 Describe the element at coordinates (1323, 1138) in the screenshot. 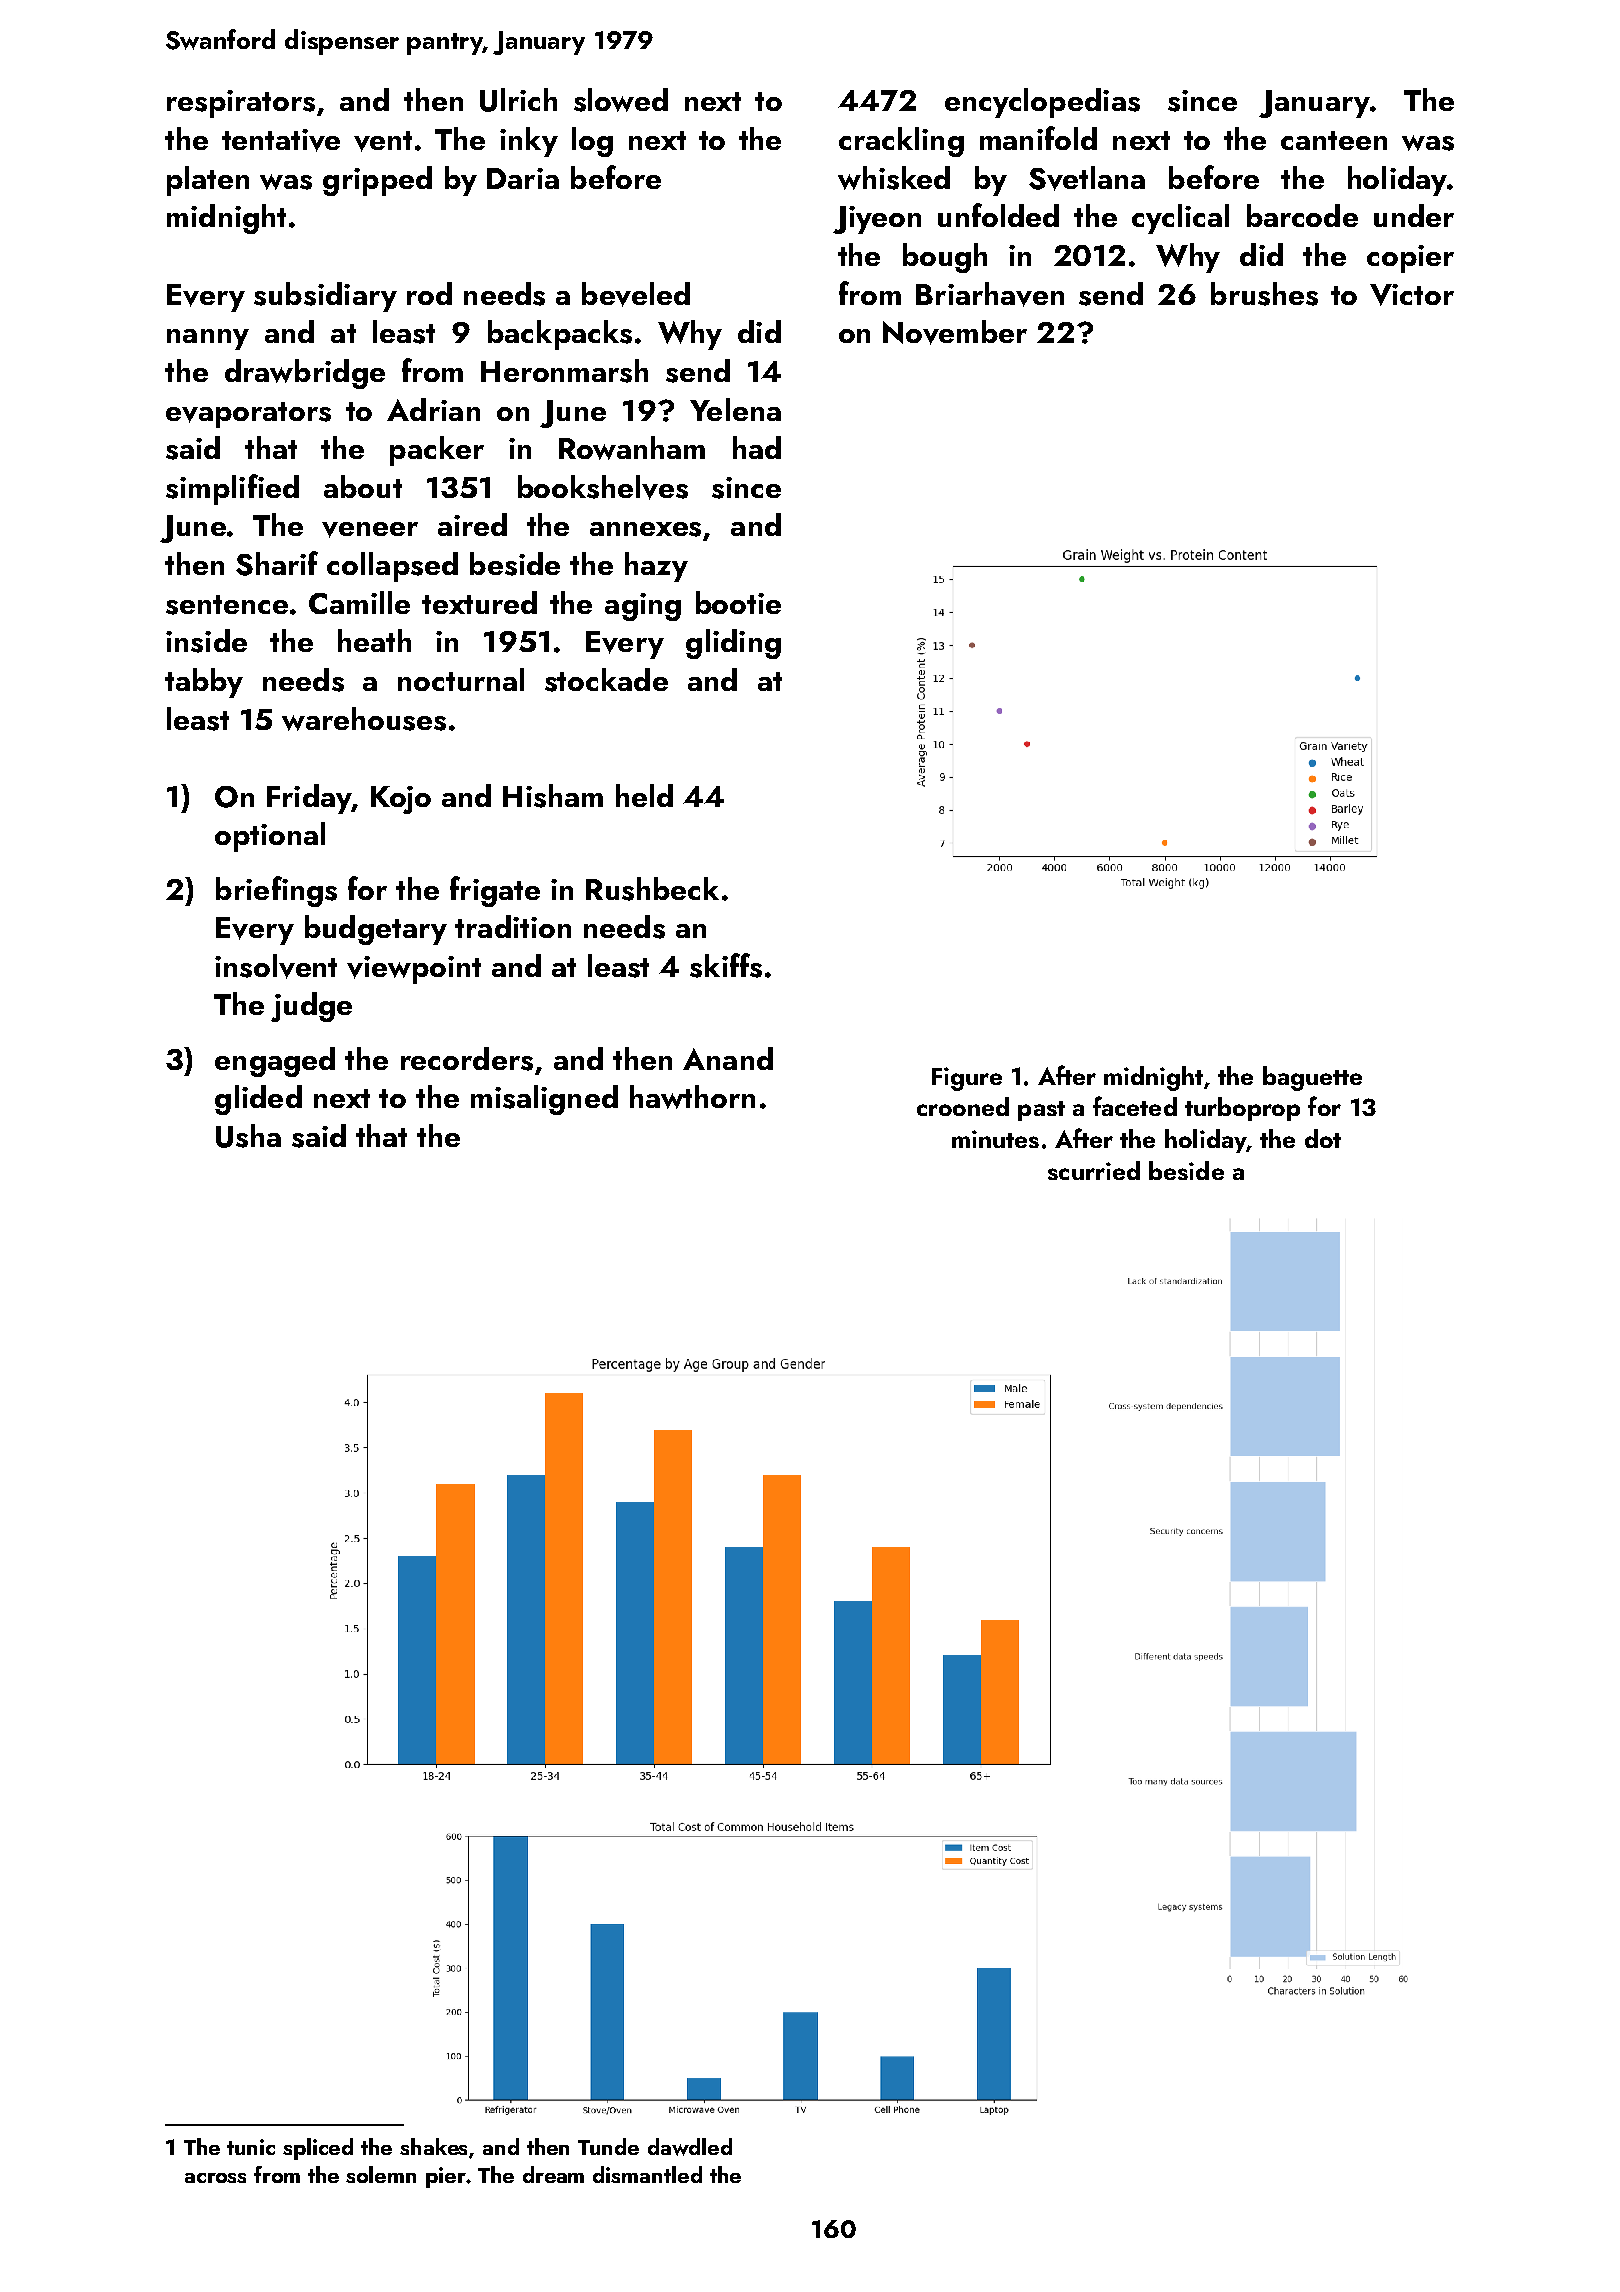

I see `dot` at that location.
